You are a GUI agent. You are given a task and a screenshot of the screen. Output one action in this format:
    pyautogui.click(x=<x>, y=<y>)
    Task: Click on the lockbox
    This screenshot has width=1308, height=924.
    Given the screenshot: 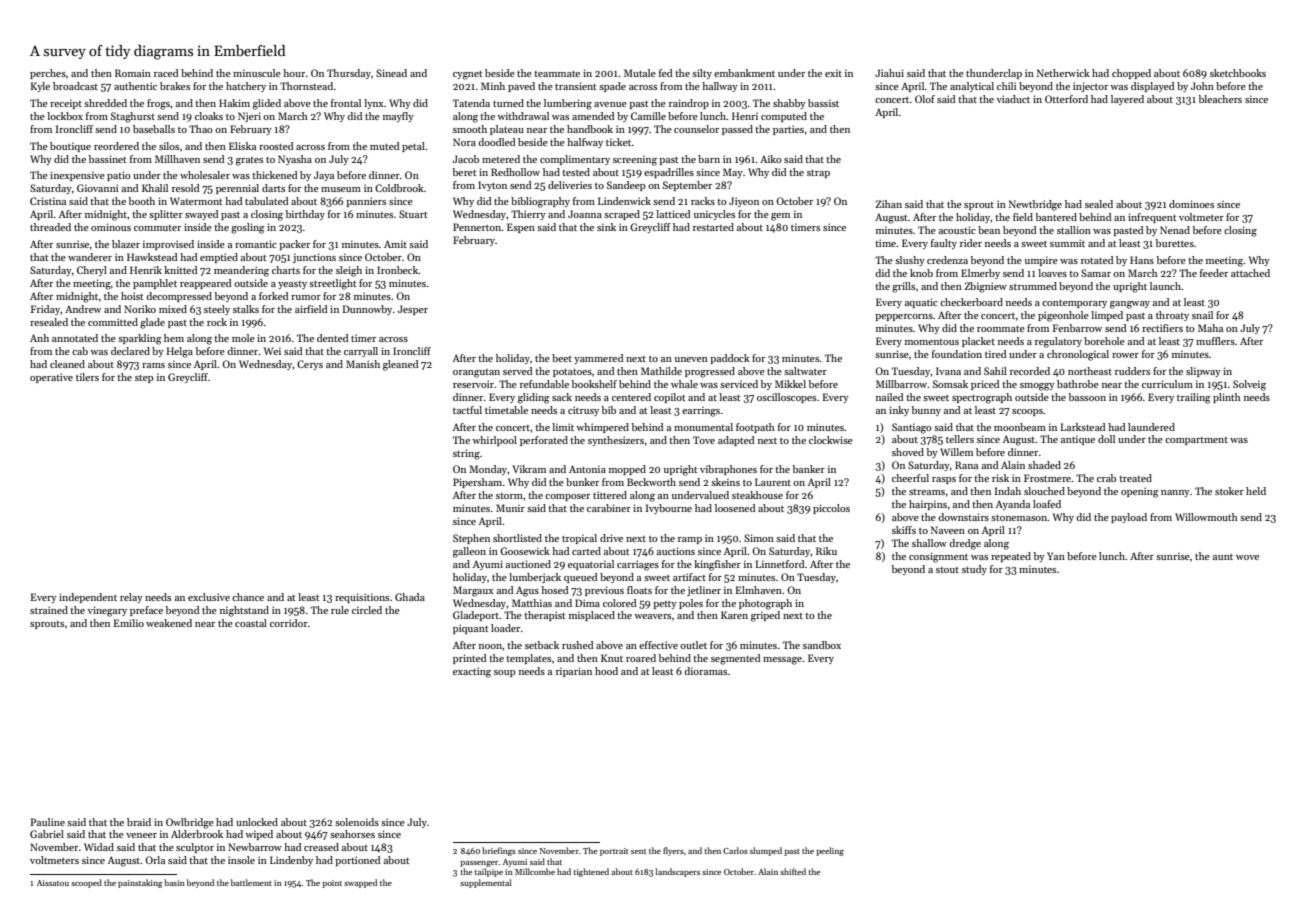 What is the action you would take?
    pyautogui.click(x=65, y=116)
